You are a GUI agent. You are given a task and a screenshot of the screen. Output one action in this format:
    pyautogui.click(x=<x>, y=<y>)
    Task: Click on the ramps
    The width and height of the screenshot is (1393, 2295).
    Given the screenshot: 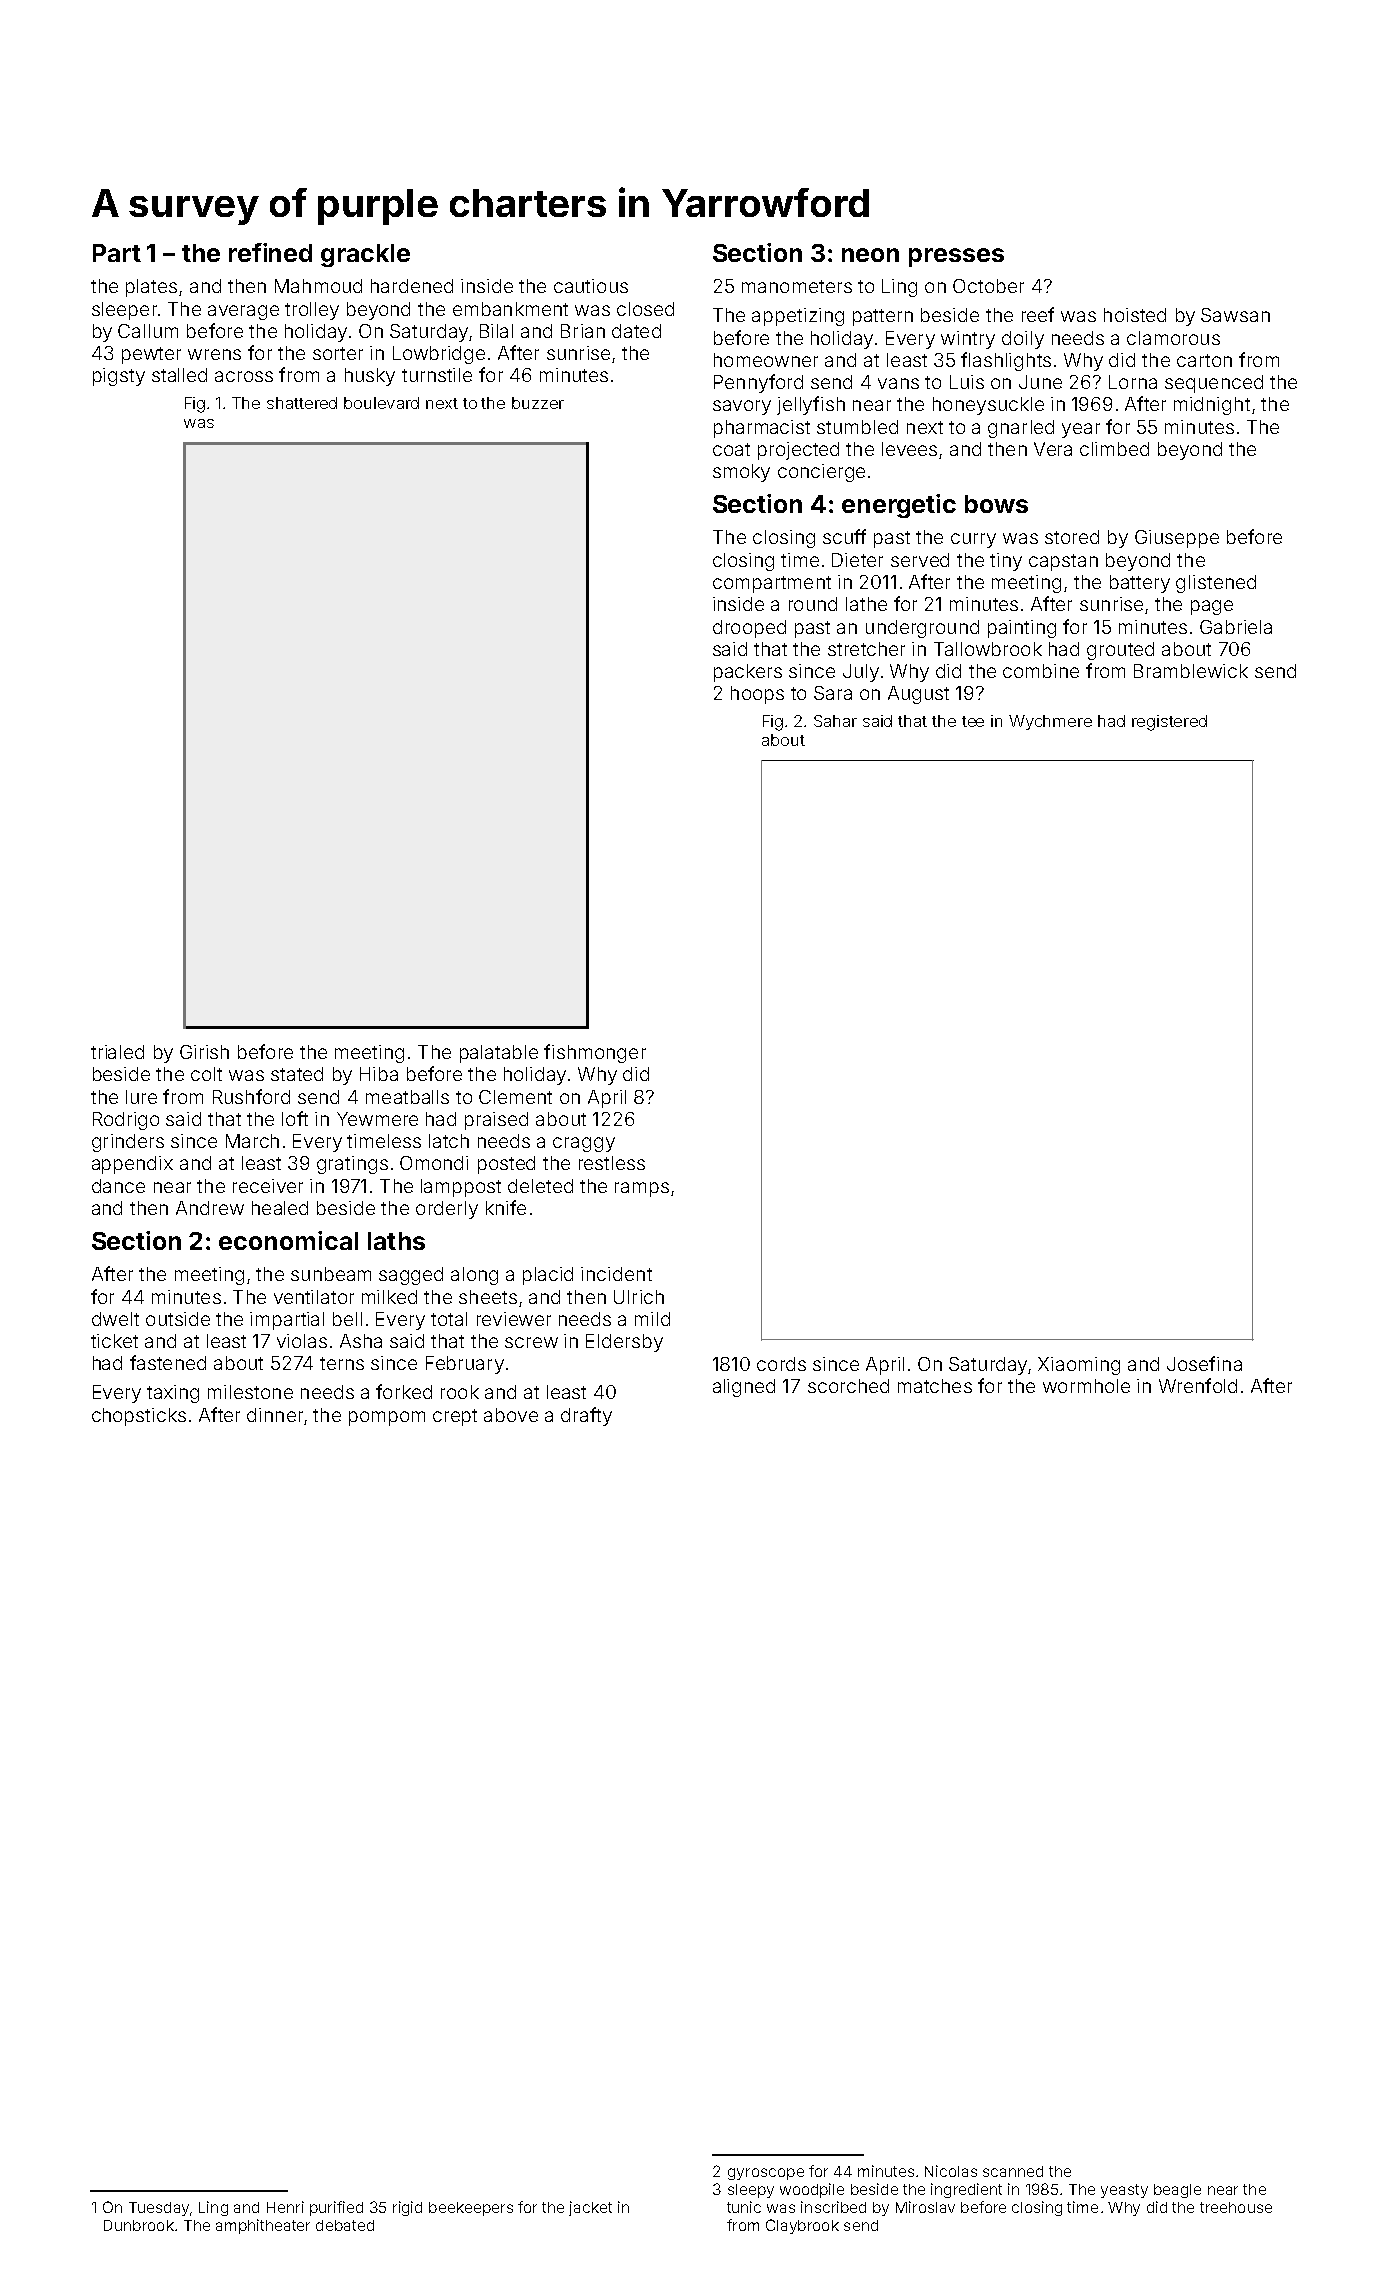 What is the action you would take?
    pyautogui.click(x=642, y=1189)
